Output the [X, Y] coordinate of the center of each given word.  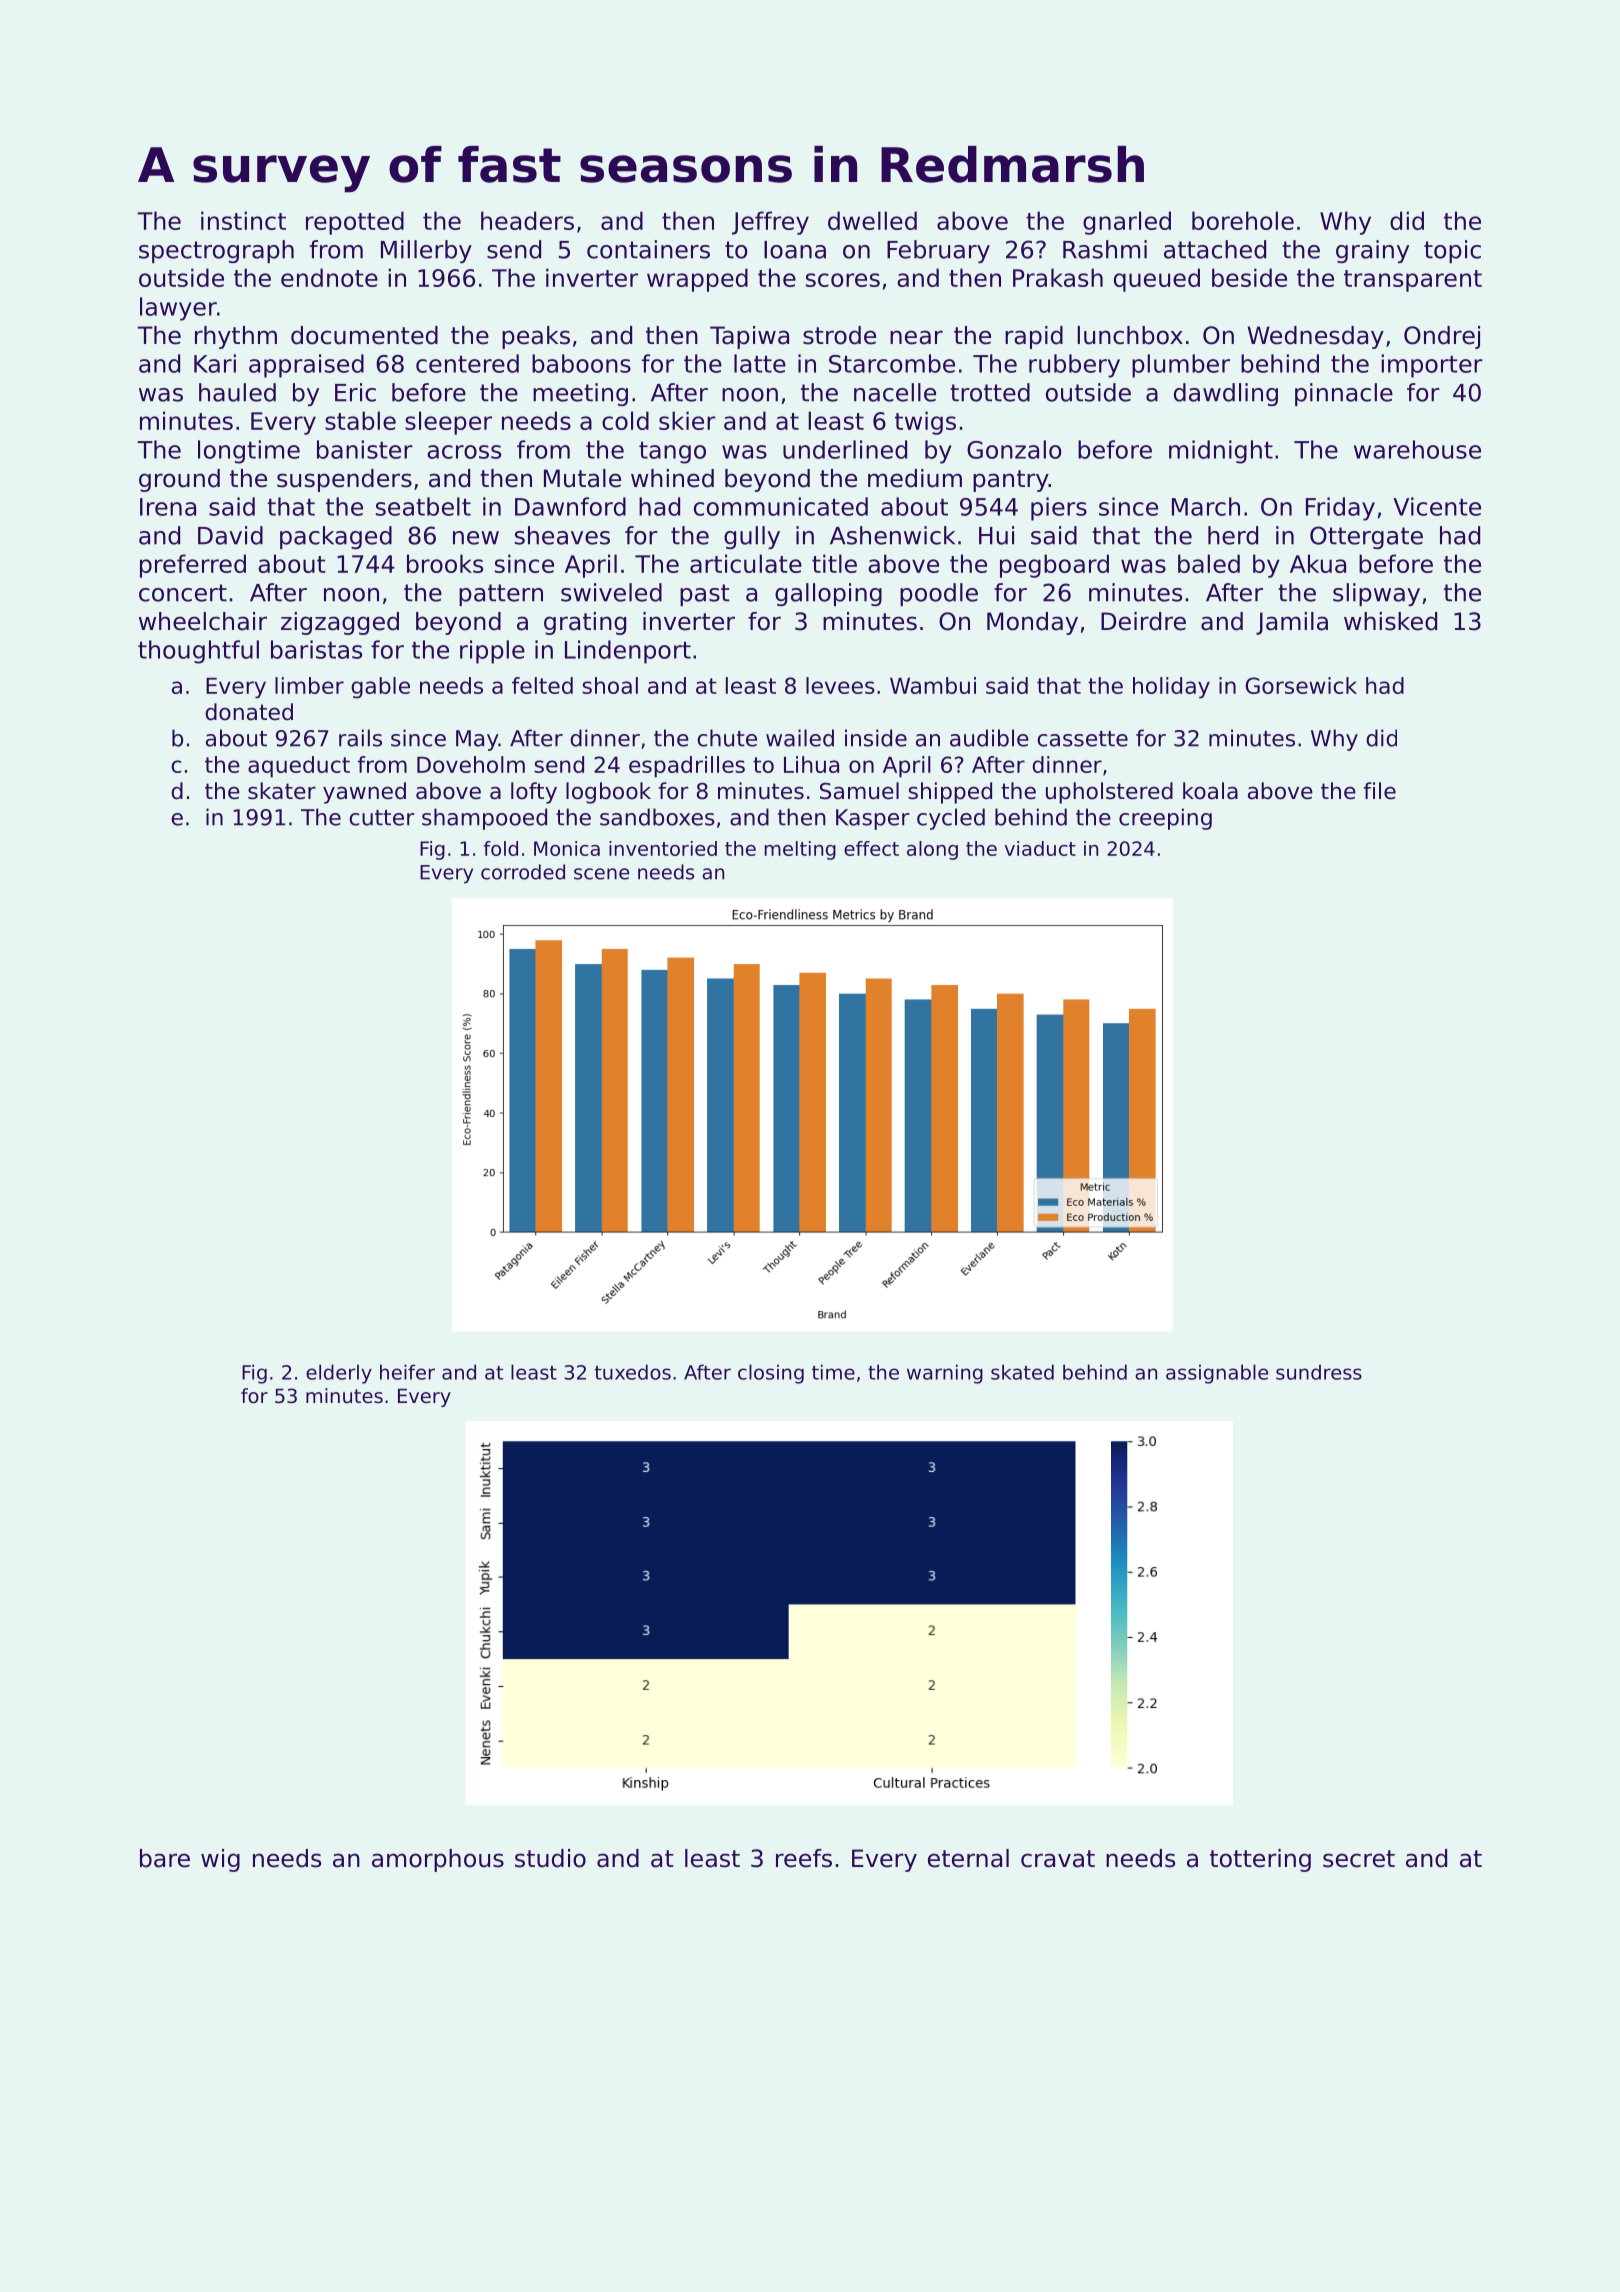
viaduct [1040, 848]
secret [1359, 1859]
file [1380, 791]
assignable [1217, 1374]
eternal [968, 1858]
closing [771, 1374]
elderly [339, 1374]
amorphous [438, 1860]
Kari [215, 363]
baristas [316, 649]
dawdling [1226, 394]
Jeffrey [770, 223]
